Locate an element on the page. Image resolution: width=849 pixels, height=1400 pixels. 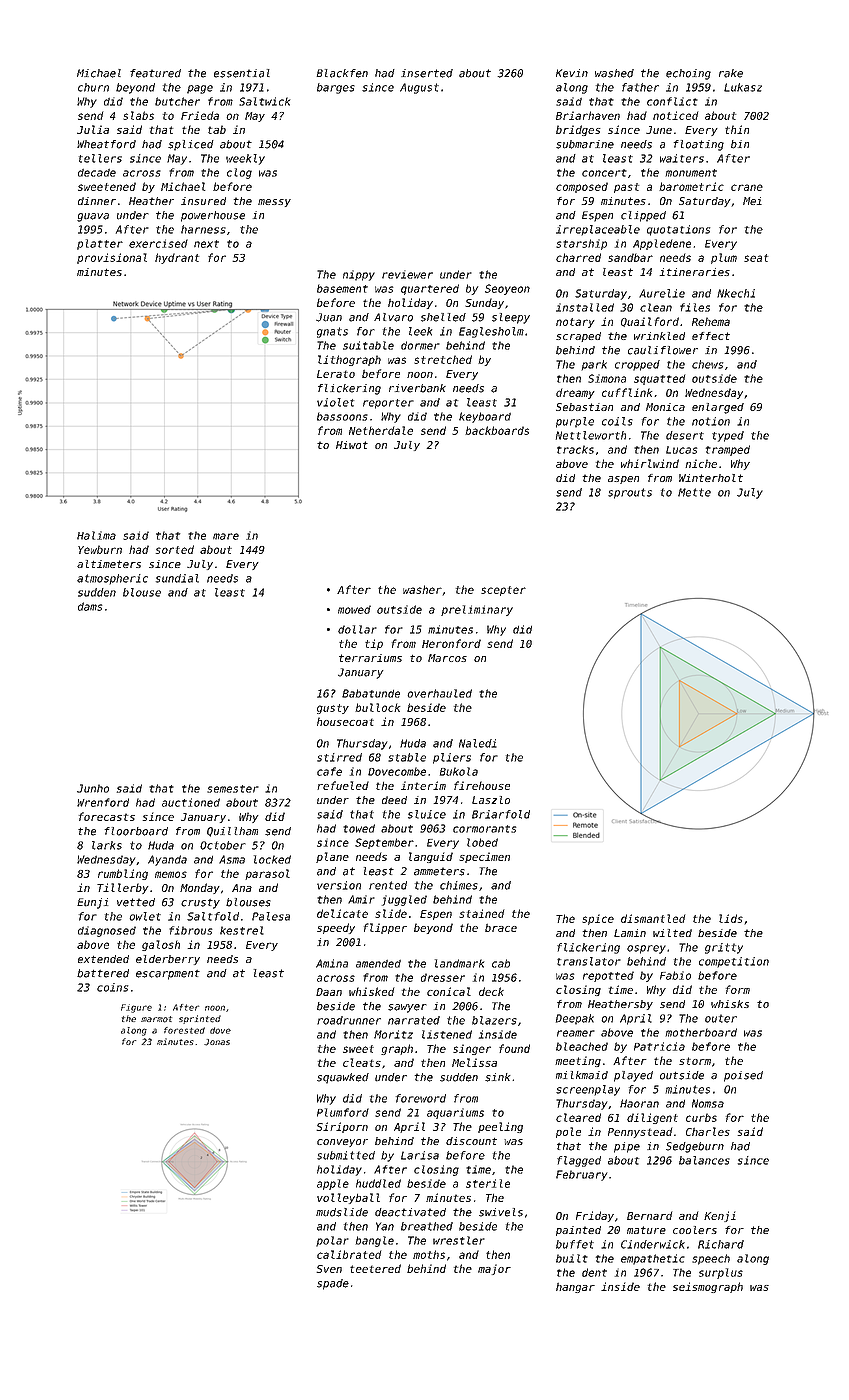
deck is located at coordinates (491, 991).
